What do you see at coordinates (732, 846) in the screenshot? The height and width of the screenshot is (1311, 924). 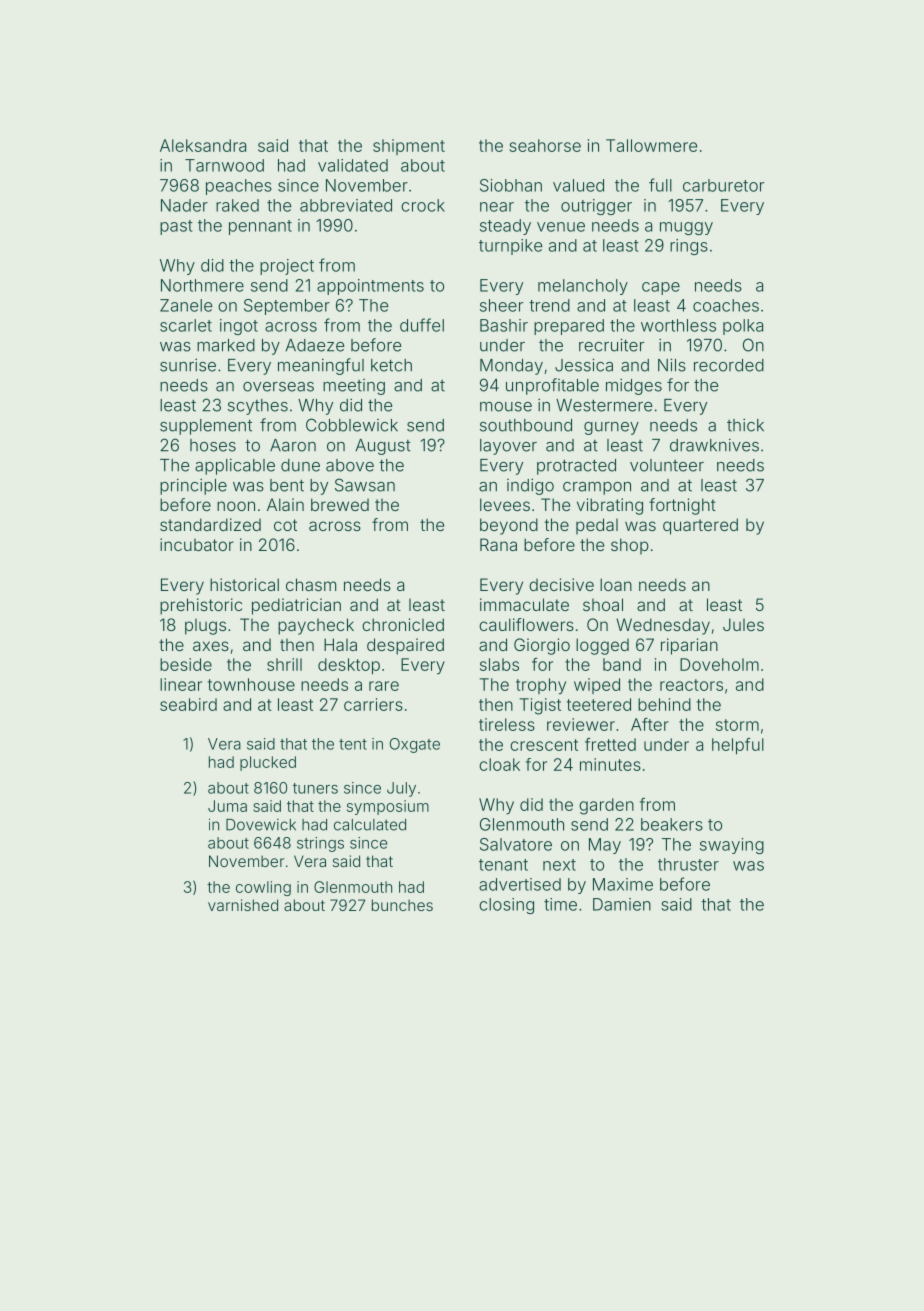 I see `swaying` at bounding box center [732, 846].
